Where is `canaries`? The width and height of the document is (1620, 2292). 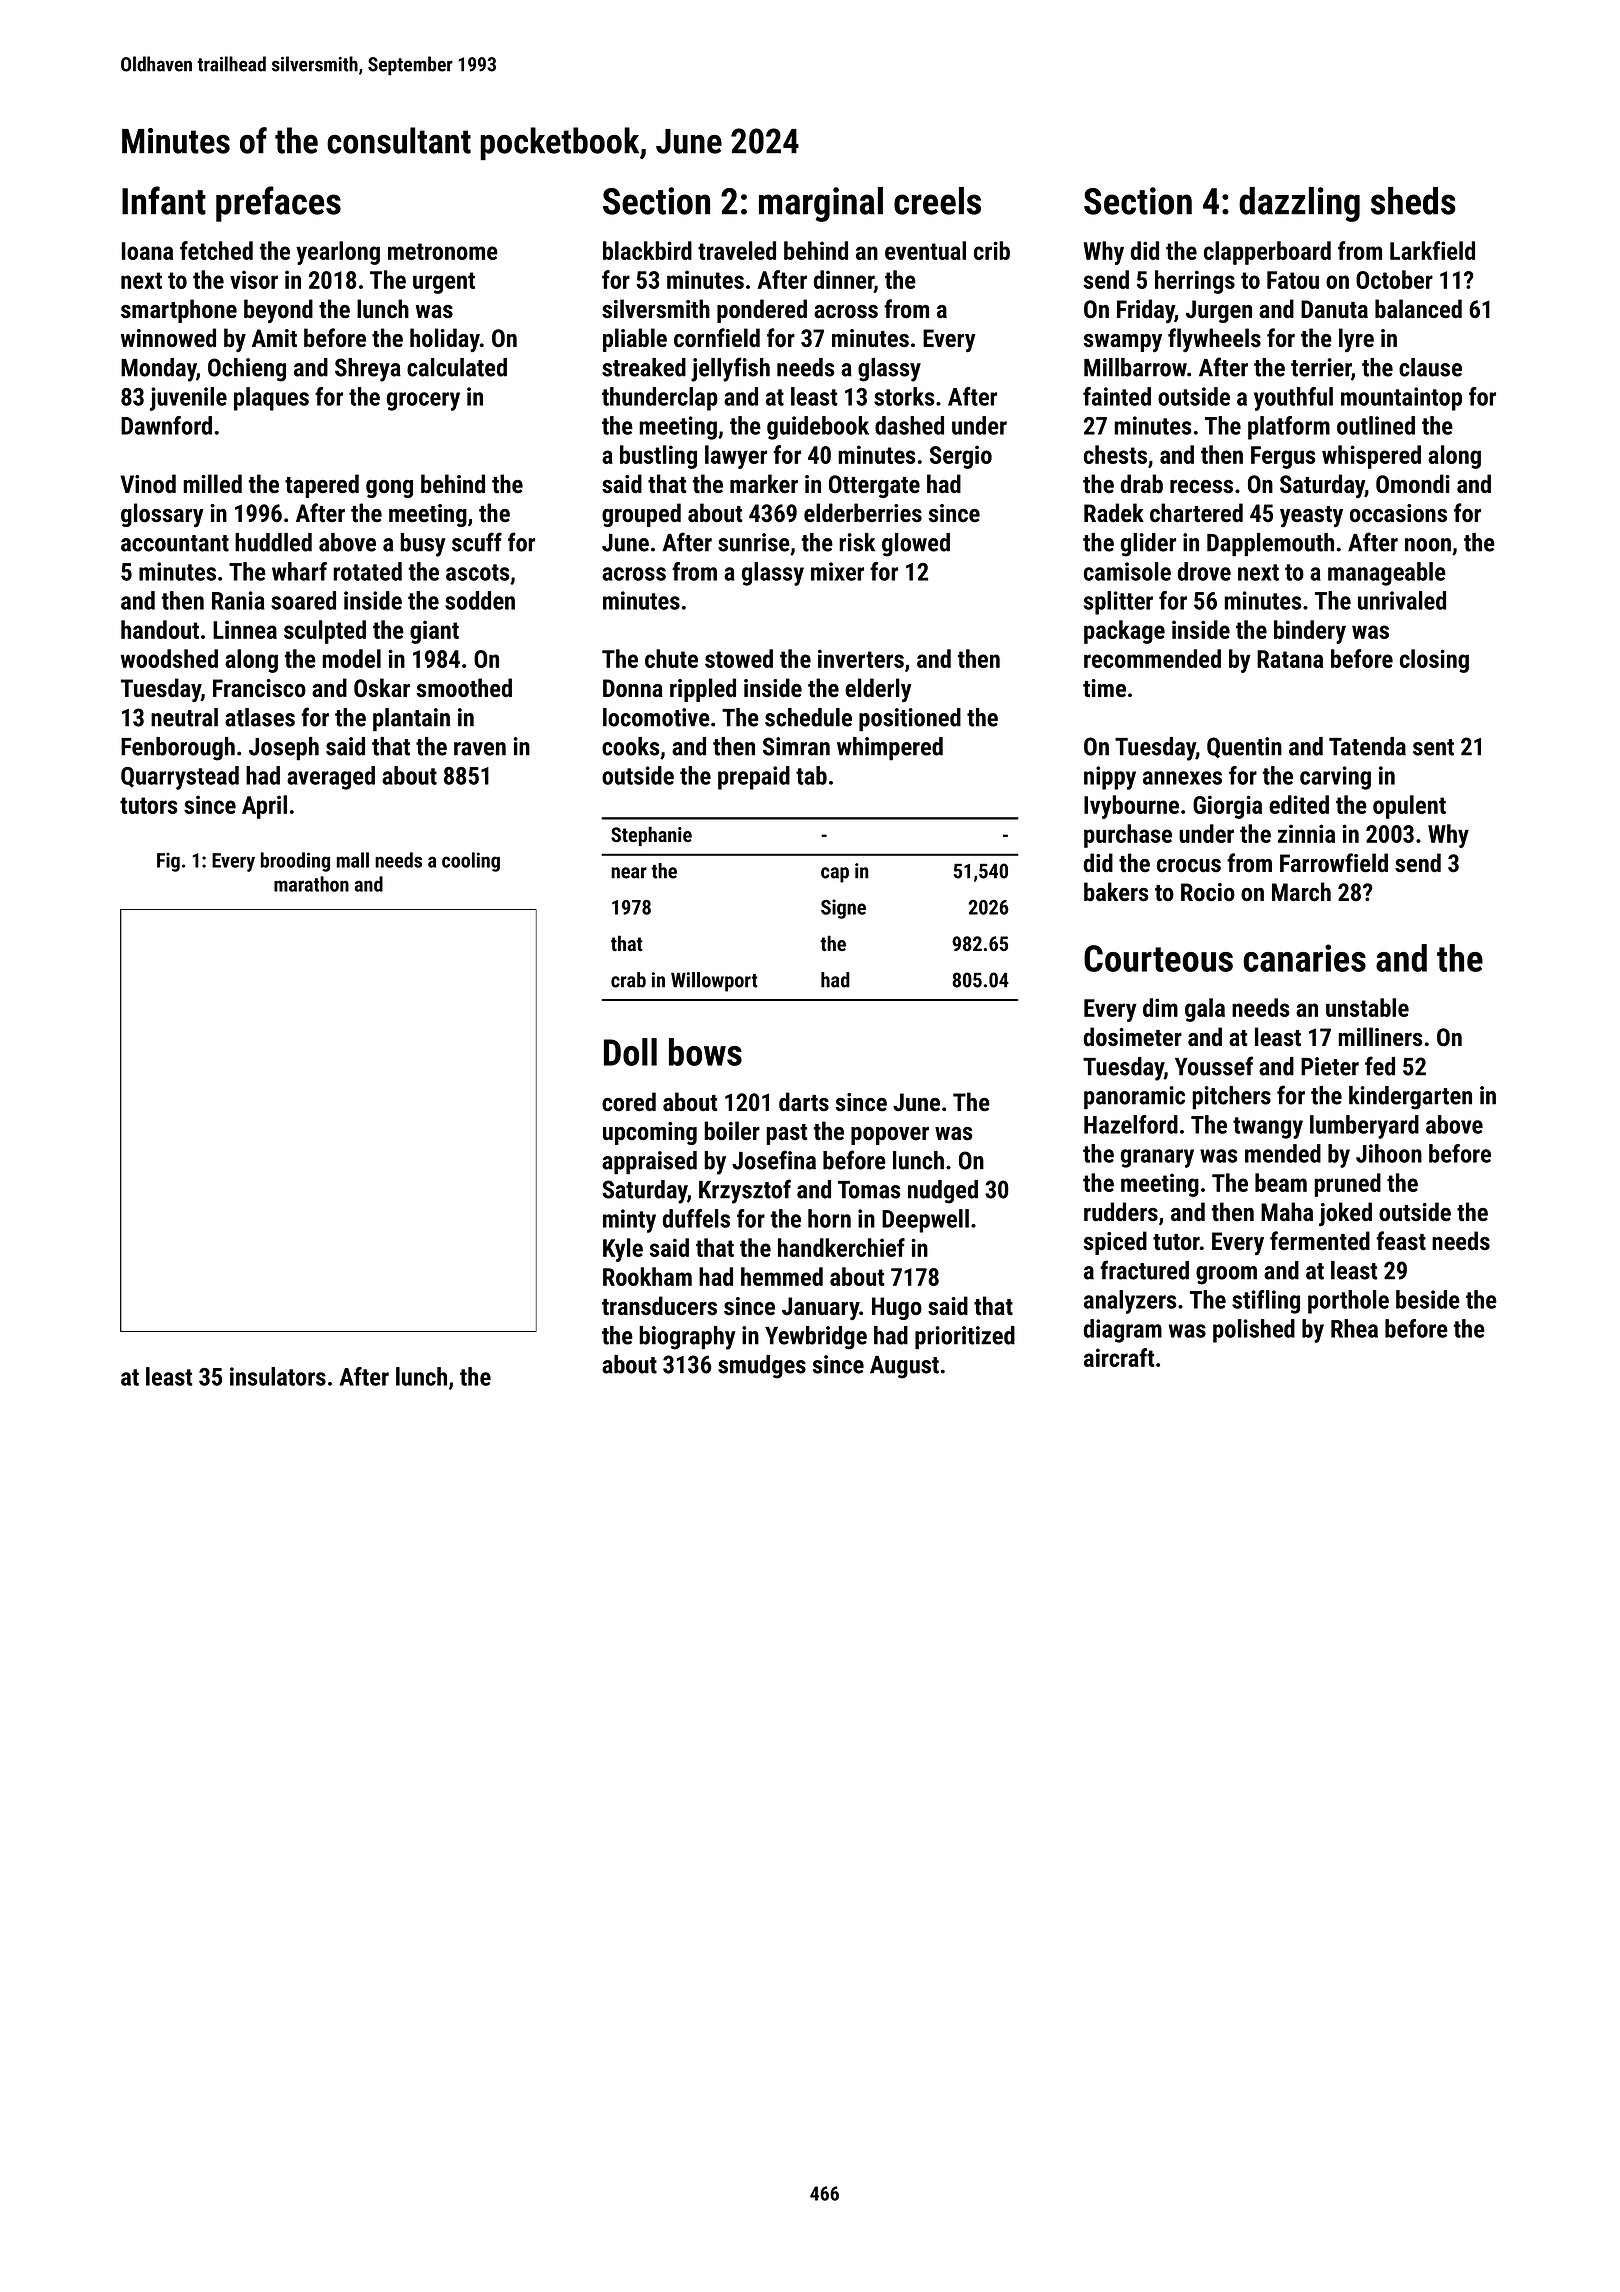
canaries is located at coordinates (1305, 958).
